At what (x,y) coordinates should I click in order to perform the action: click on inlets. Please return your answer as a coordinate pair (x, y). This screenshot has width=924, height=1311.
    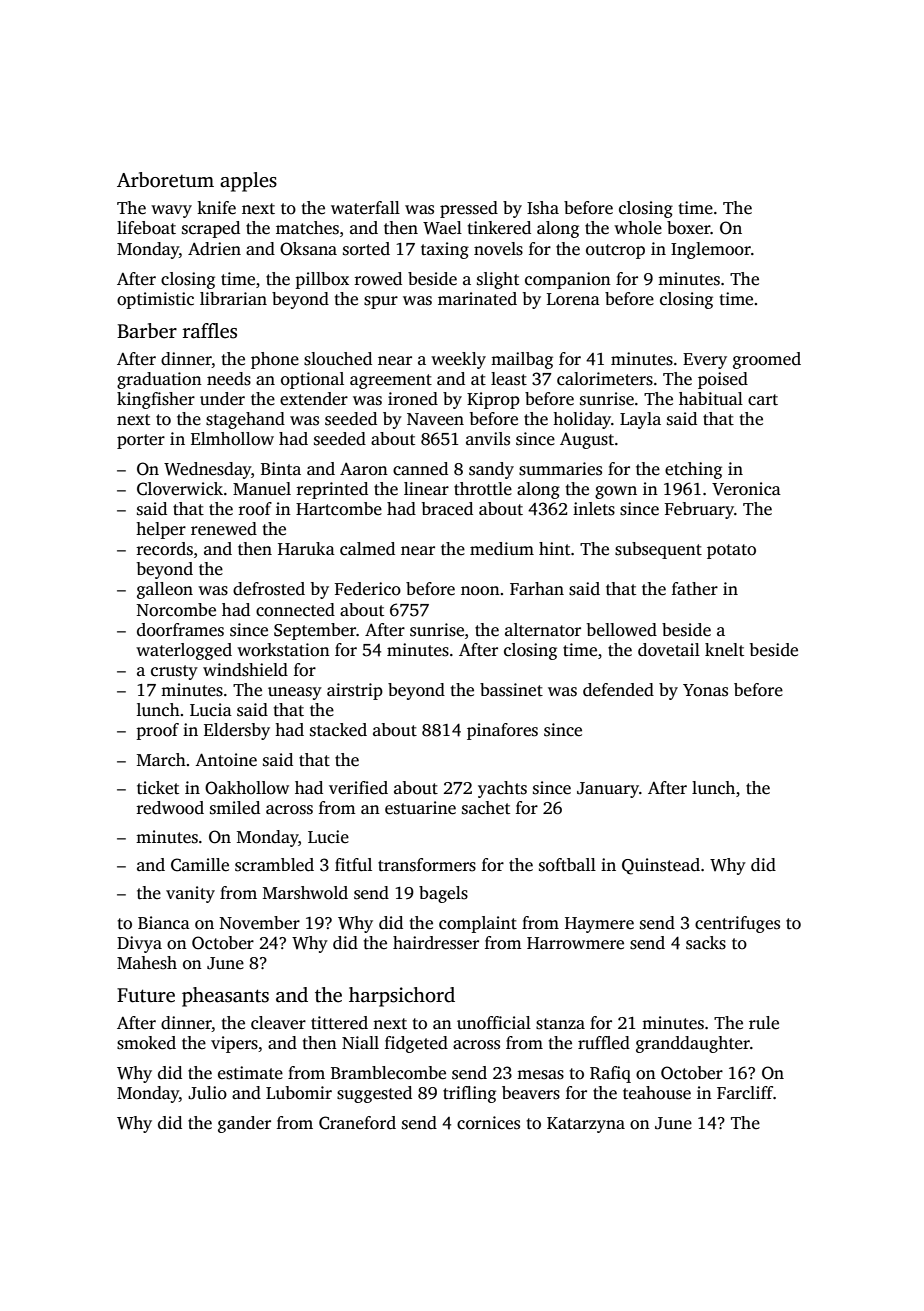
    Looking at the image, I should click on (594, 509).
